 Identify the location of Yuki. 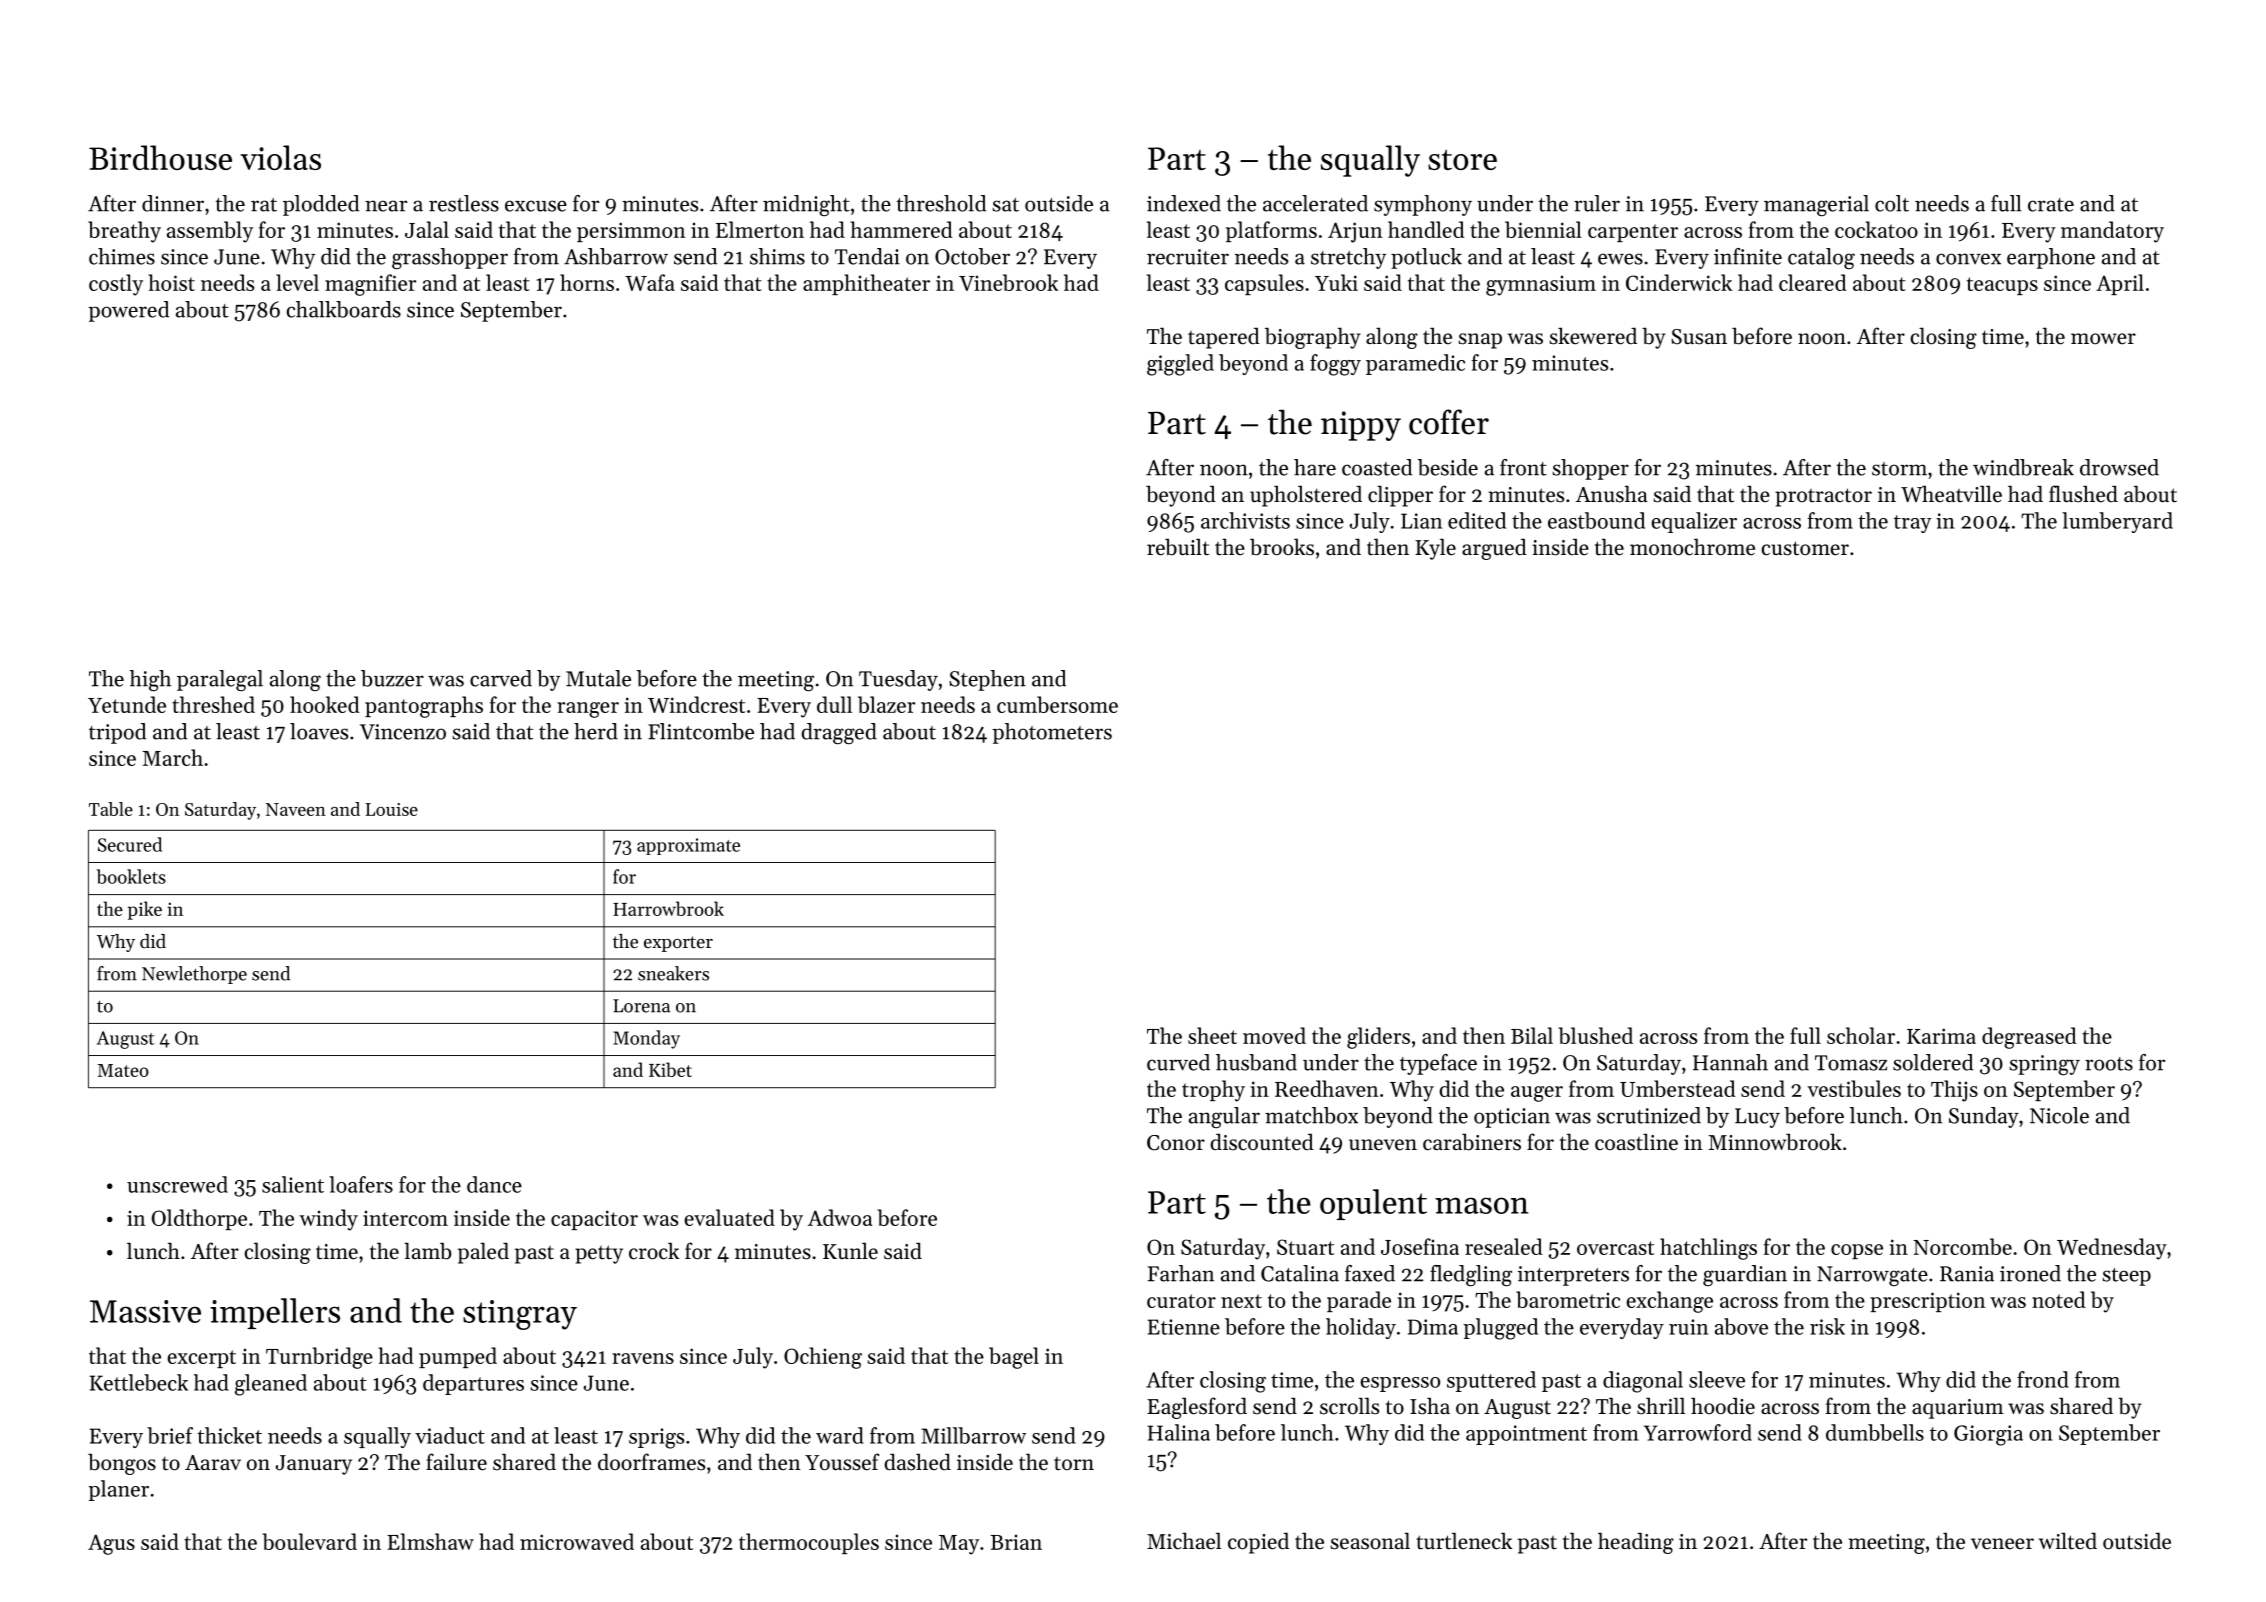
(1336, 282).
